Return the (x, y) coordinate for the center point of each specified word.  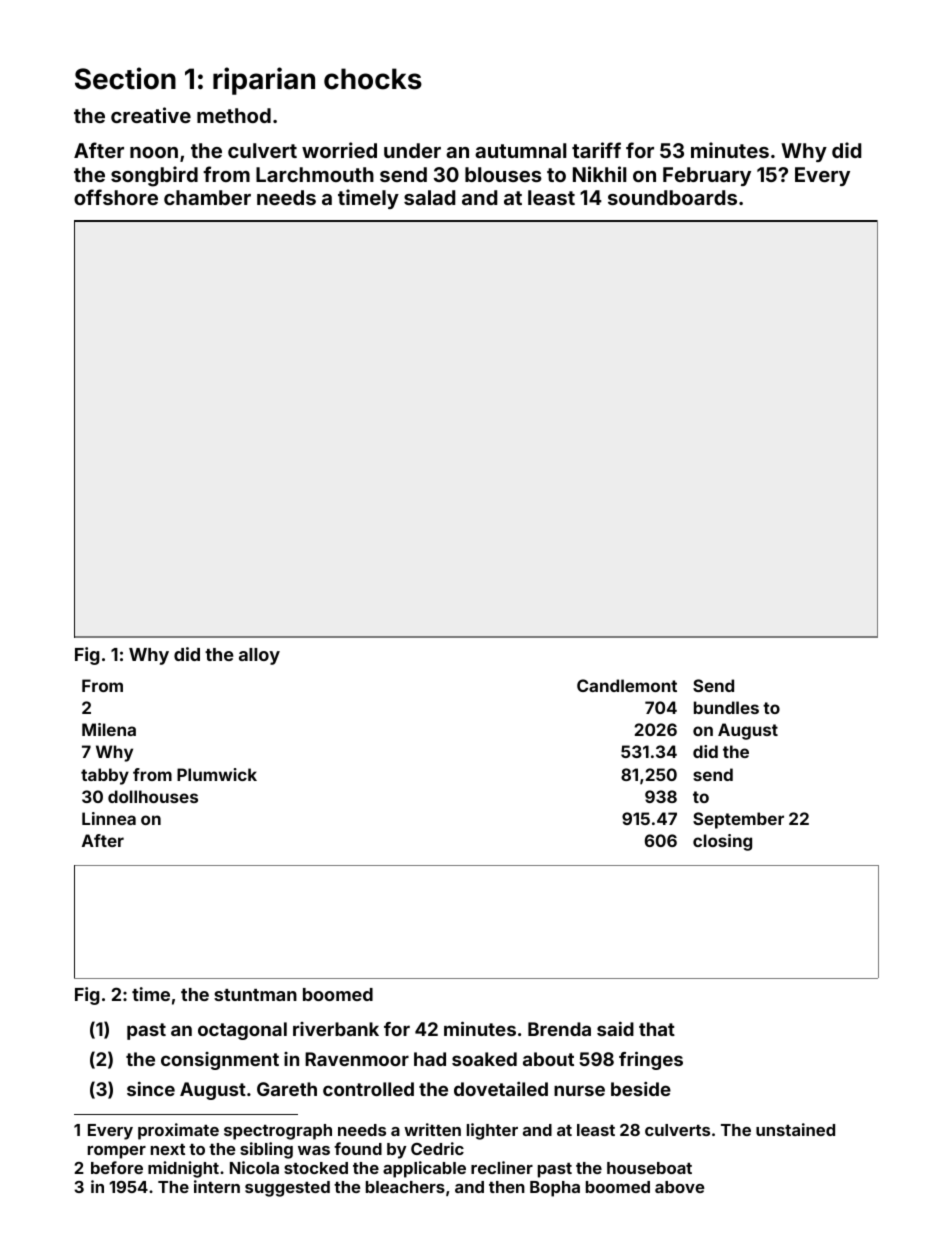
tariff (596, 150)
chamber (207, 197)
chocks (373, 79)
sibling (266, 1150)
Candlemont (627, 685)
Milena (109, 729)
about (548, 1059)
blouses (503, 174)
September (738, 820)
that (657, 1029)
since (151, 1089)
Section (125, 78)
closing (722, 842)
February (707, 176)
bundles (726, 707)
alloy (259, 656)
